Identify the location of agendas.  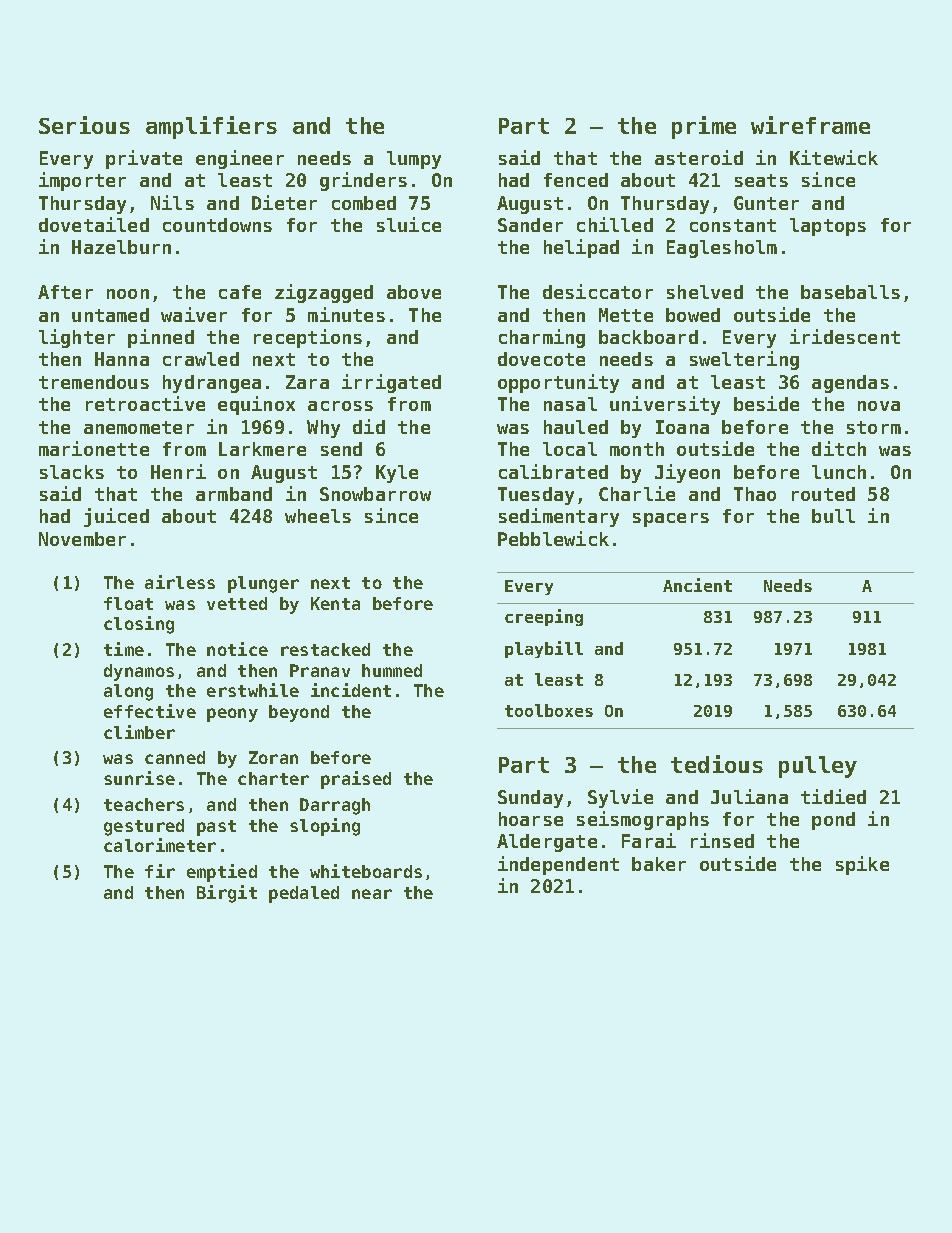
(850, 384).
